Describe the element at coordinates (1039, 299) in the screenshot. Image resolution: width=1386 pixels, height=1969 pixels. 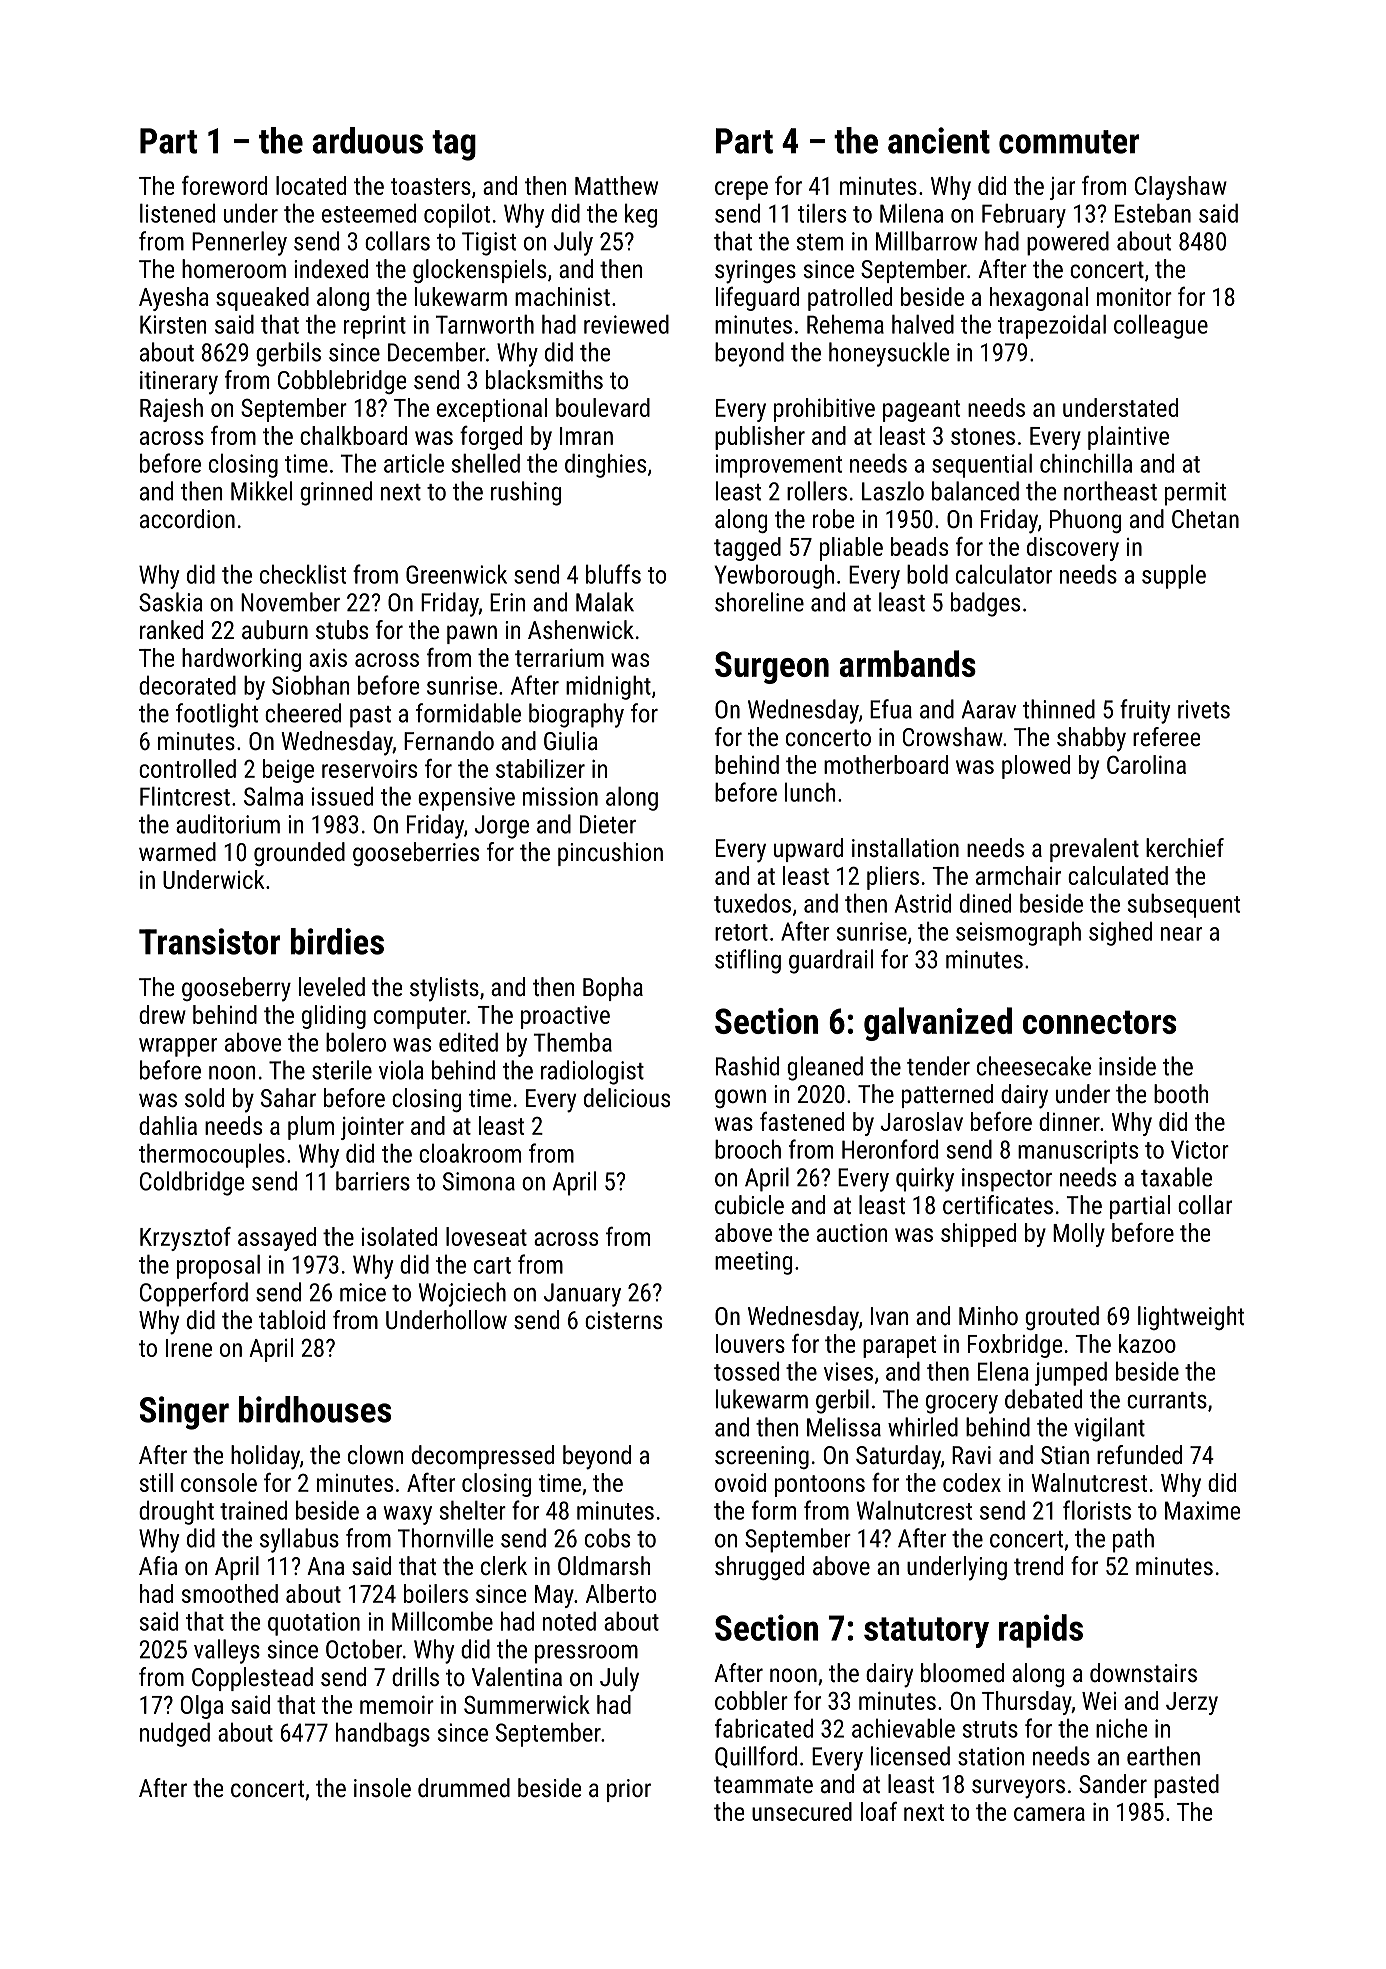
I see `hexagonal` at that location.
